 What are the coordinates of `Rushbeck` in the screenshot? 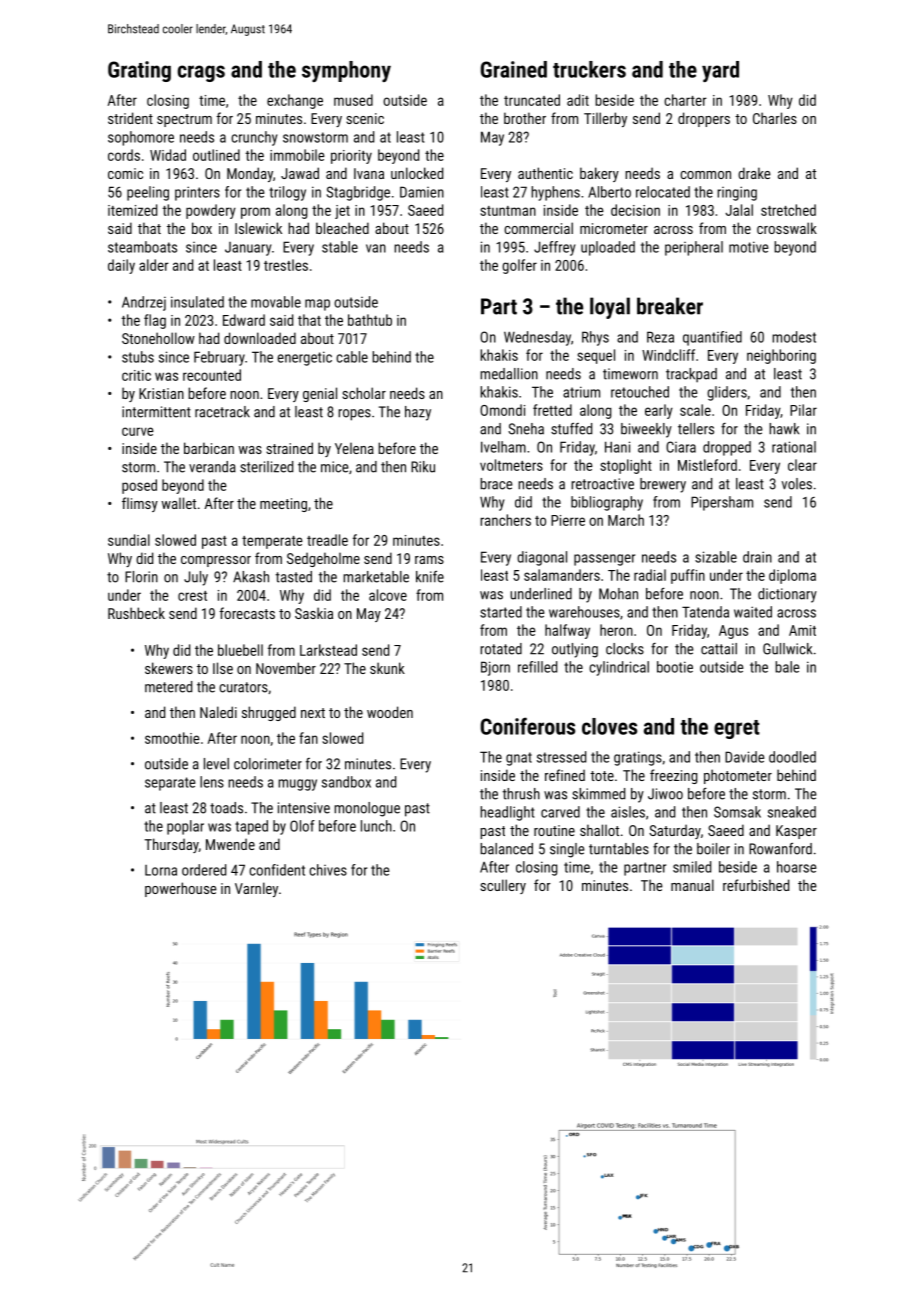 It's located at (136, 613).
